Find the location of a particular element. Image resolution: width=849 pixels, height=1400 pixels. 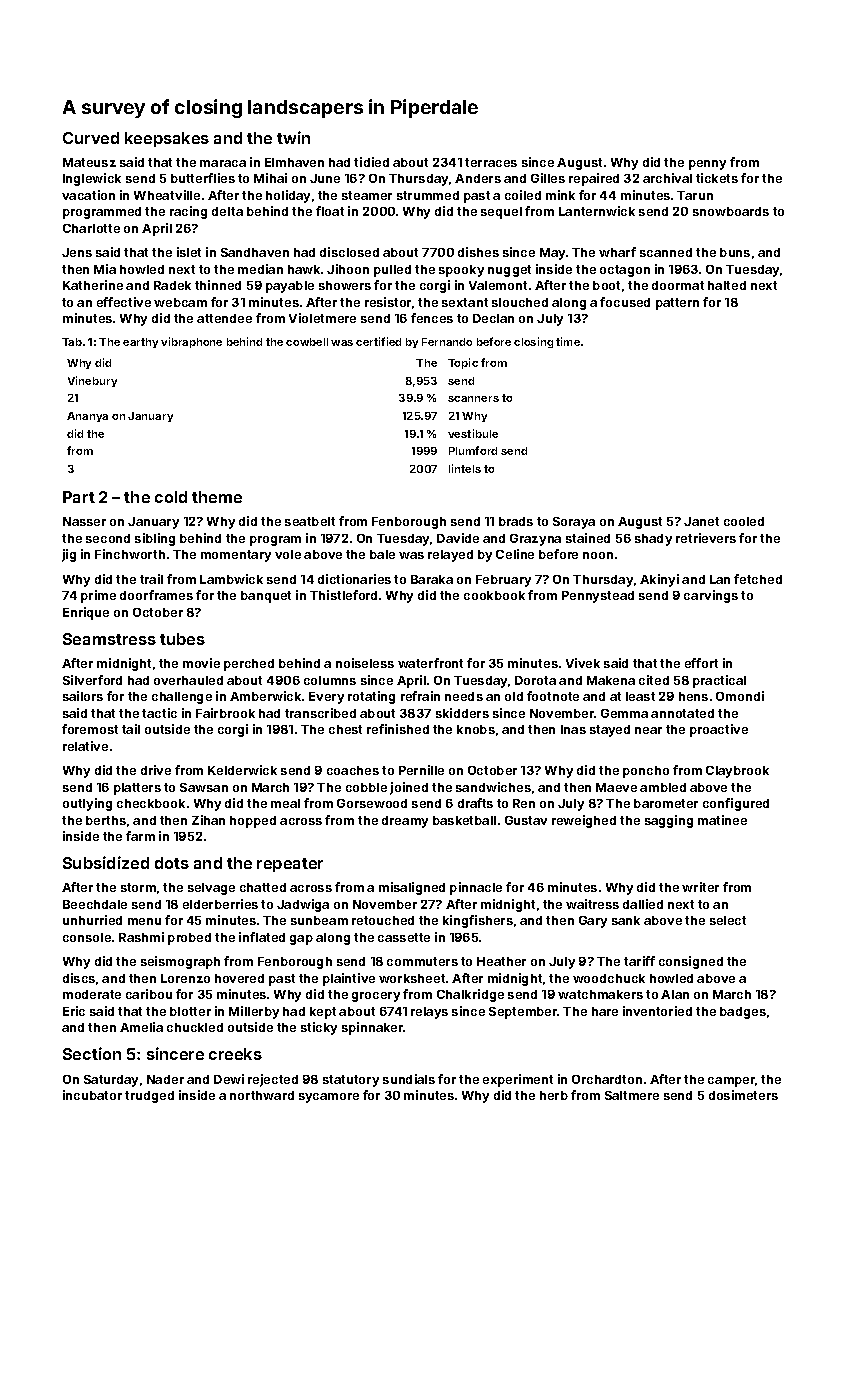

kingfishers is located at coordinates (478, 921).
